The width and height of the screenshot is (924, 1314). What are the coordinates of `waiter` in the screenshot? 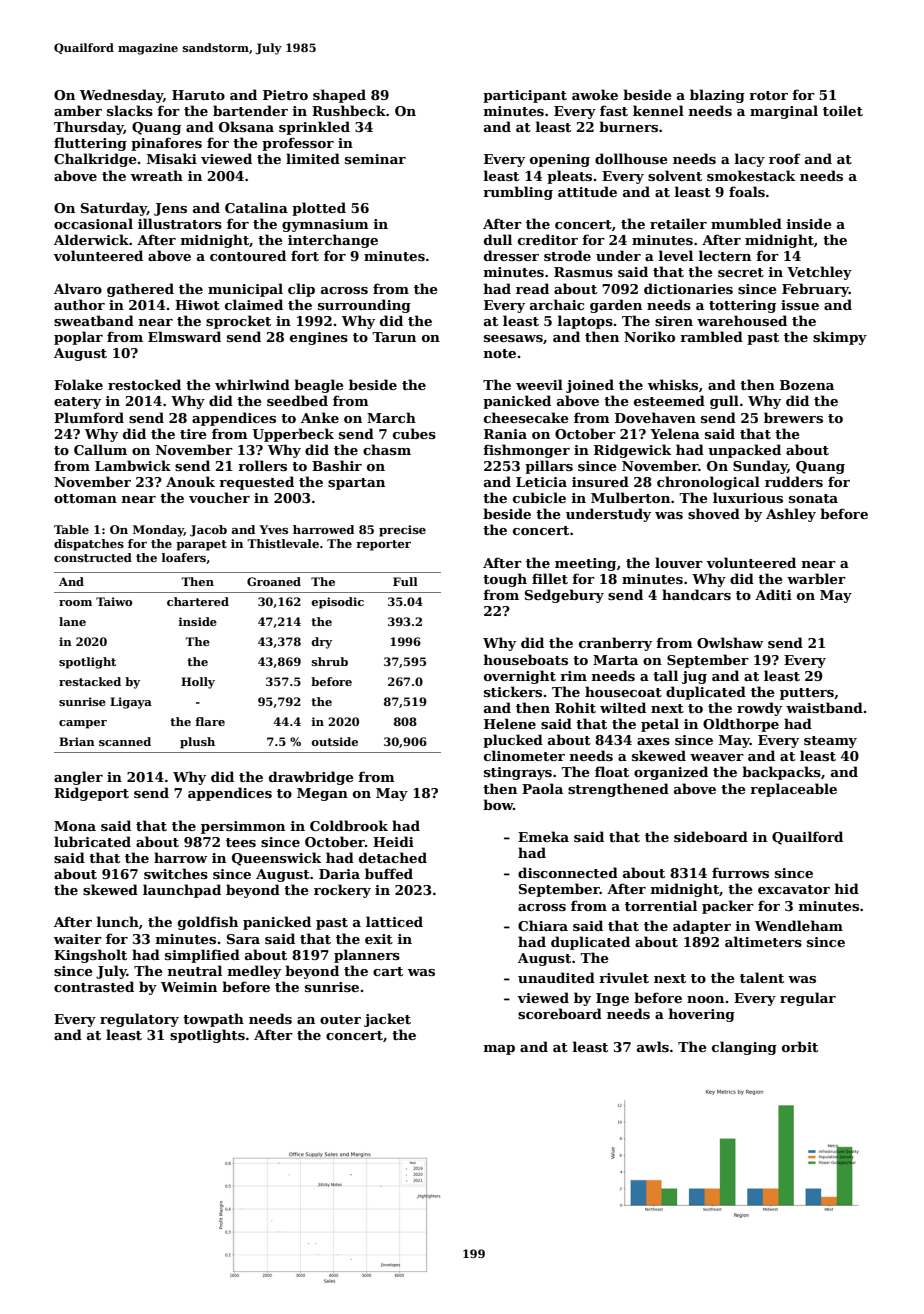 It's located at (78, 939).
